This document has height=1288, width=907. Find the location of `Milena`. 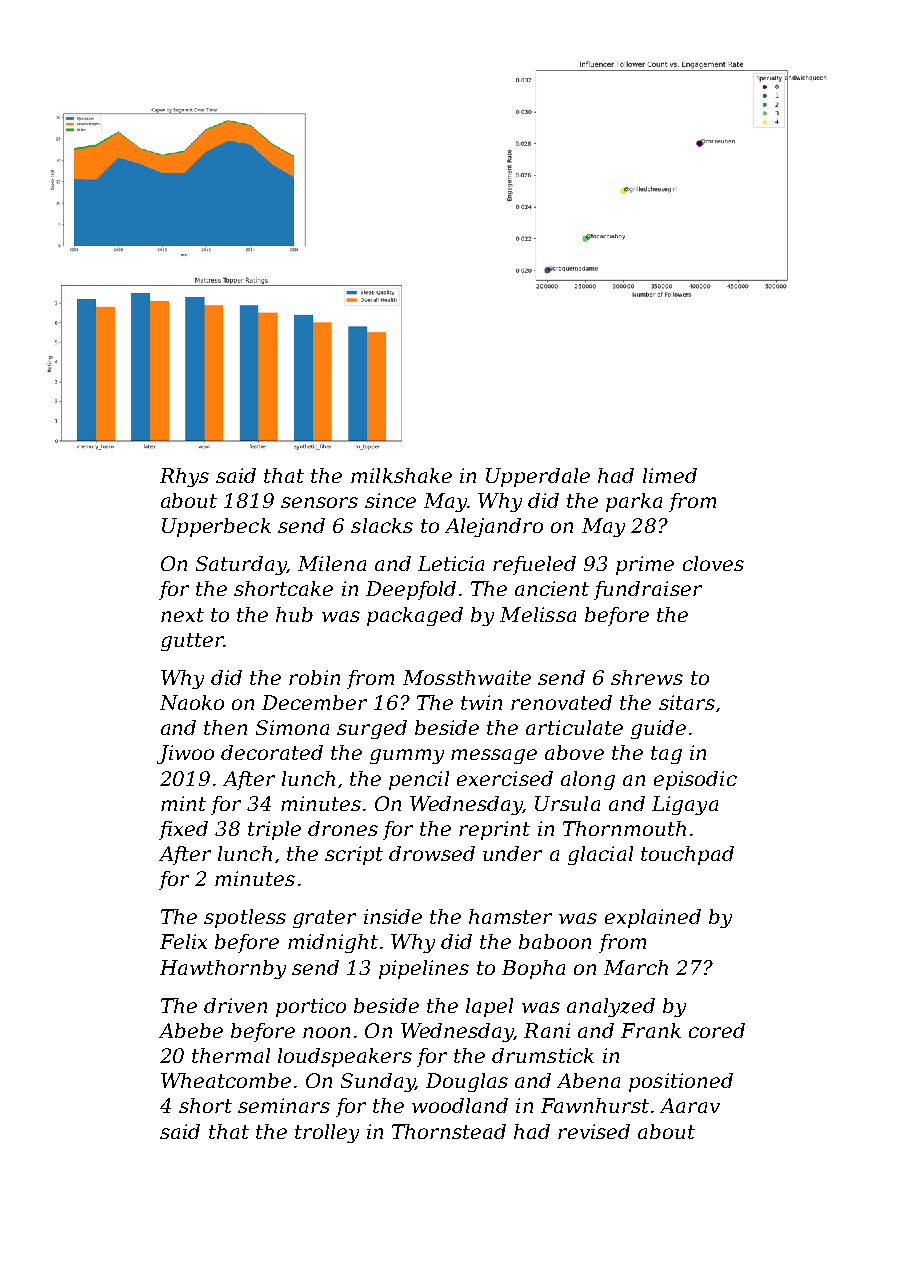

Milena is located at coordinates (332, 563).
